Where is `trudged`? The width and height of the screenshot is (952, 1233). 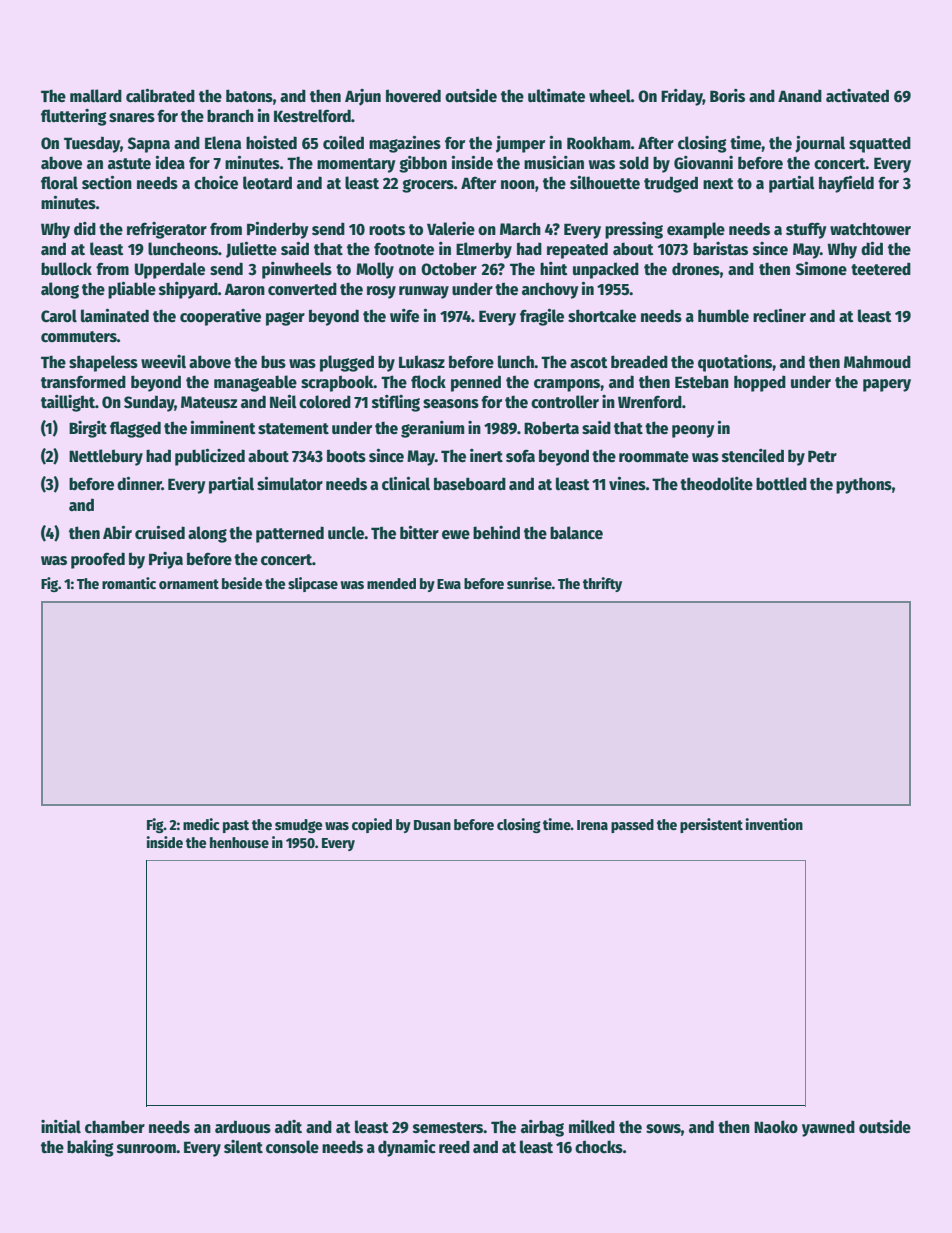
trudged is located at coordinates (671, 184).
